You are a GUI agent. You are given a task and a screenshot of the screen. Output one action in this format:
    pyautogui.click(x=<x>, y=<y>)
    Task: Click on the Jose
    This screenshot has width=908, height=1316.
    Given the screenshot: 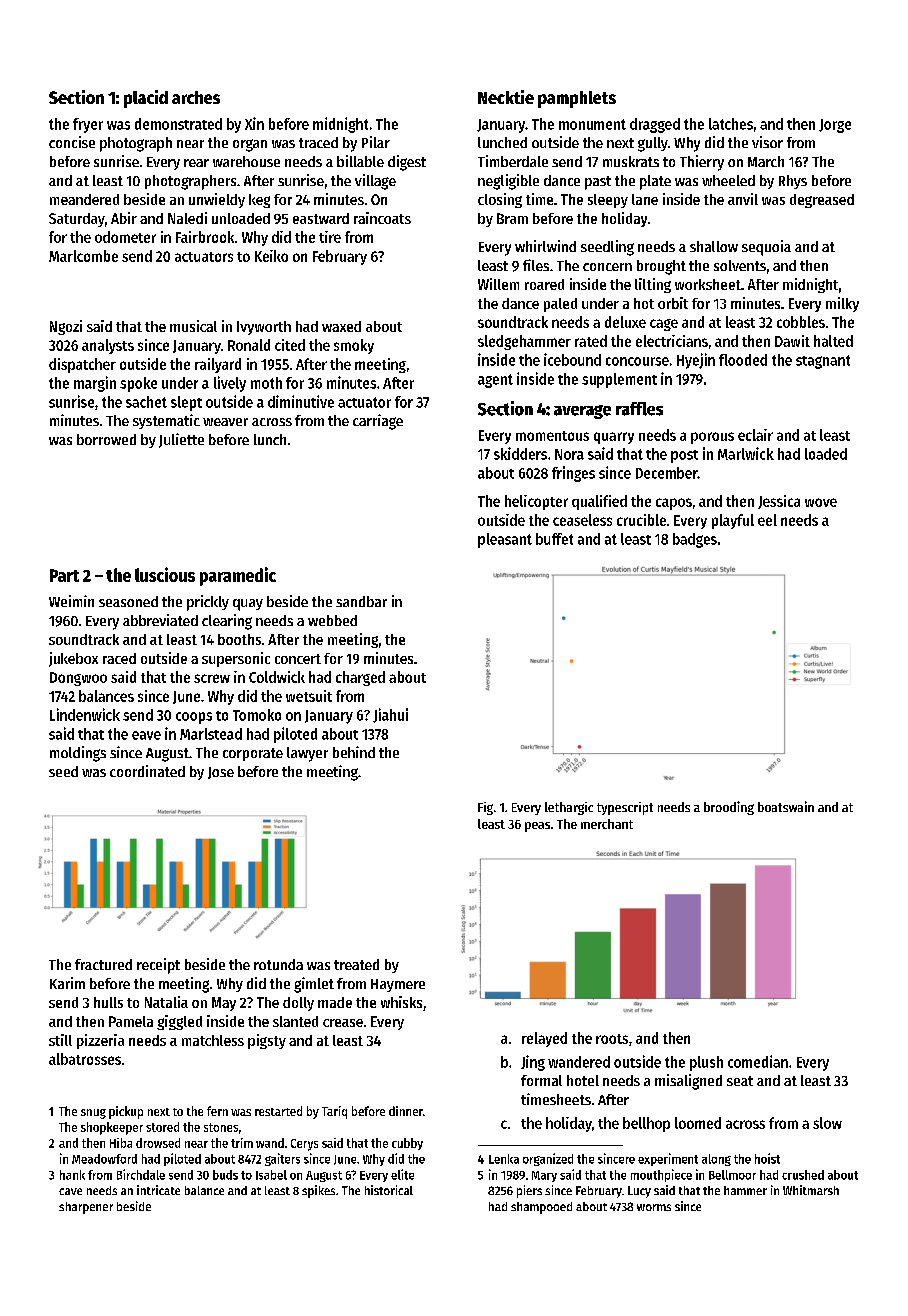 What is the action you would take?
    pyautogui.click(x=221, y=773)
